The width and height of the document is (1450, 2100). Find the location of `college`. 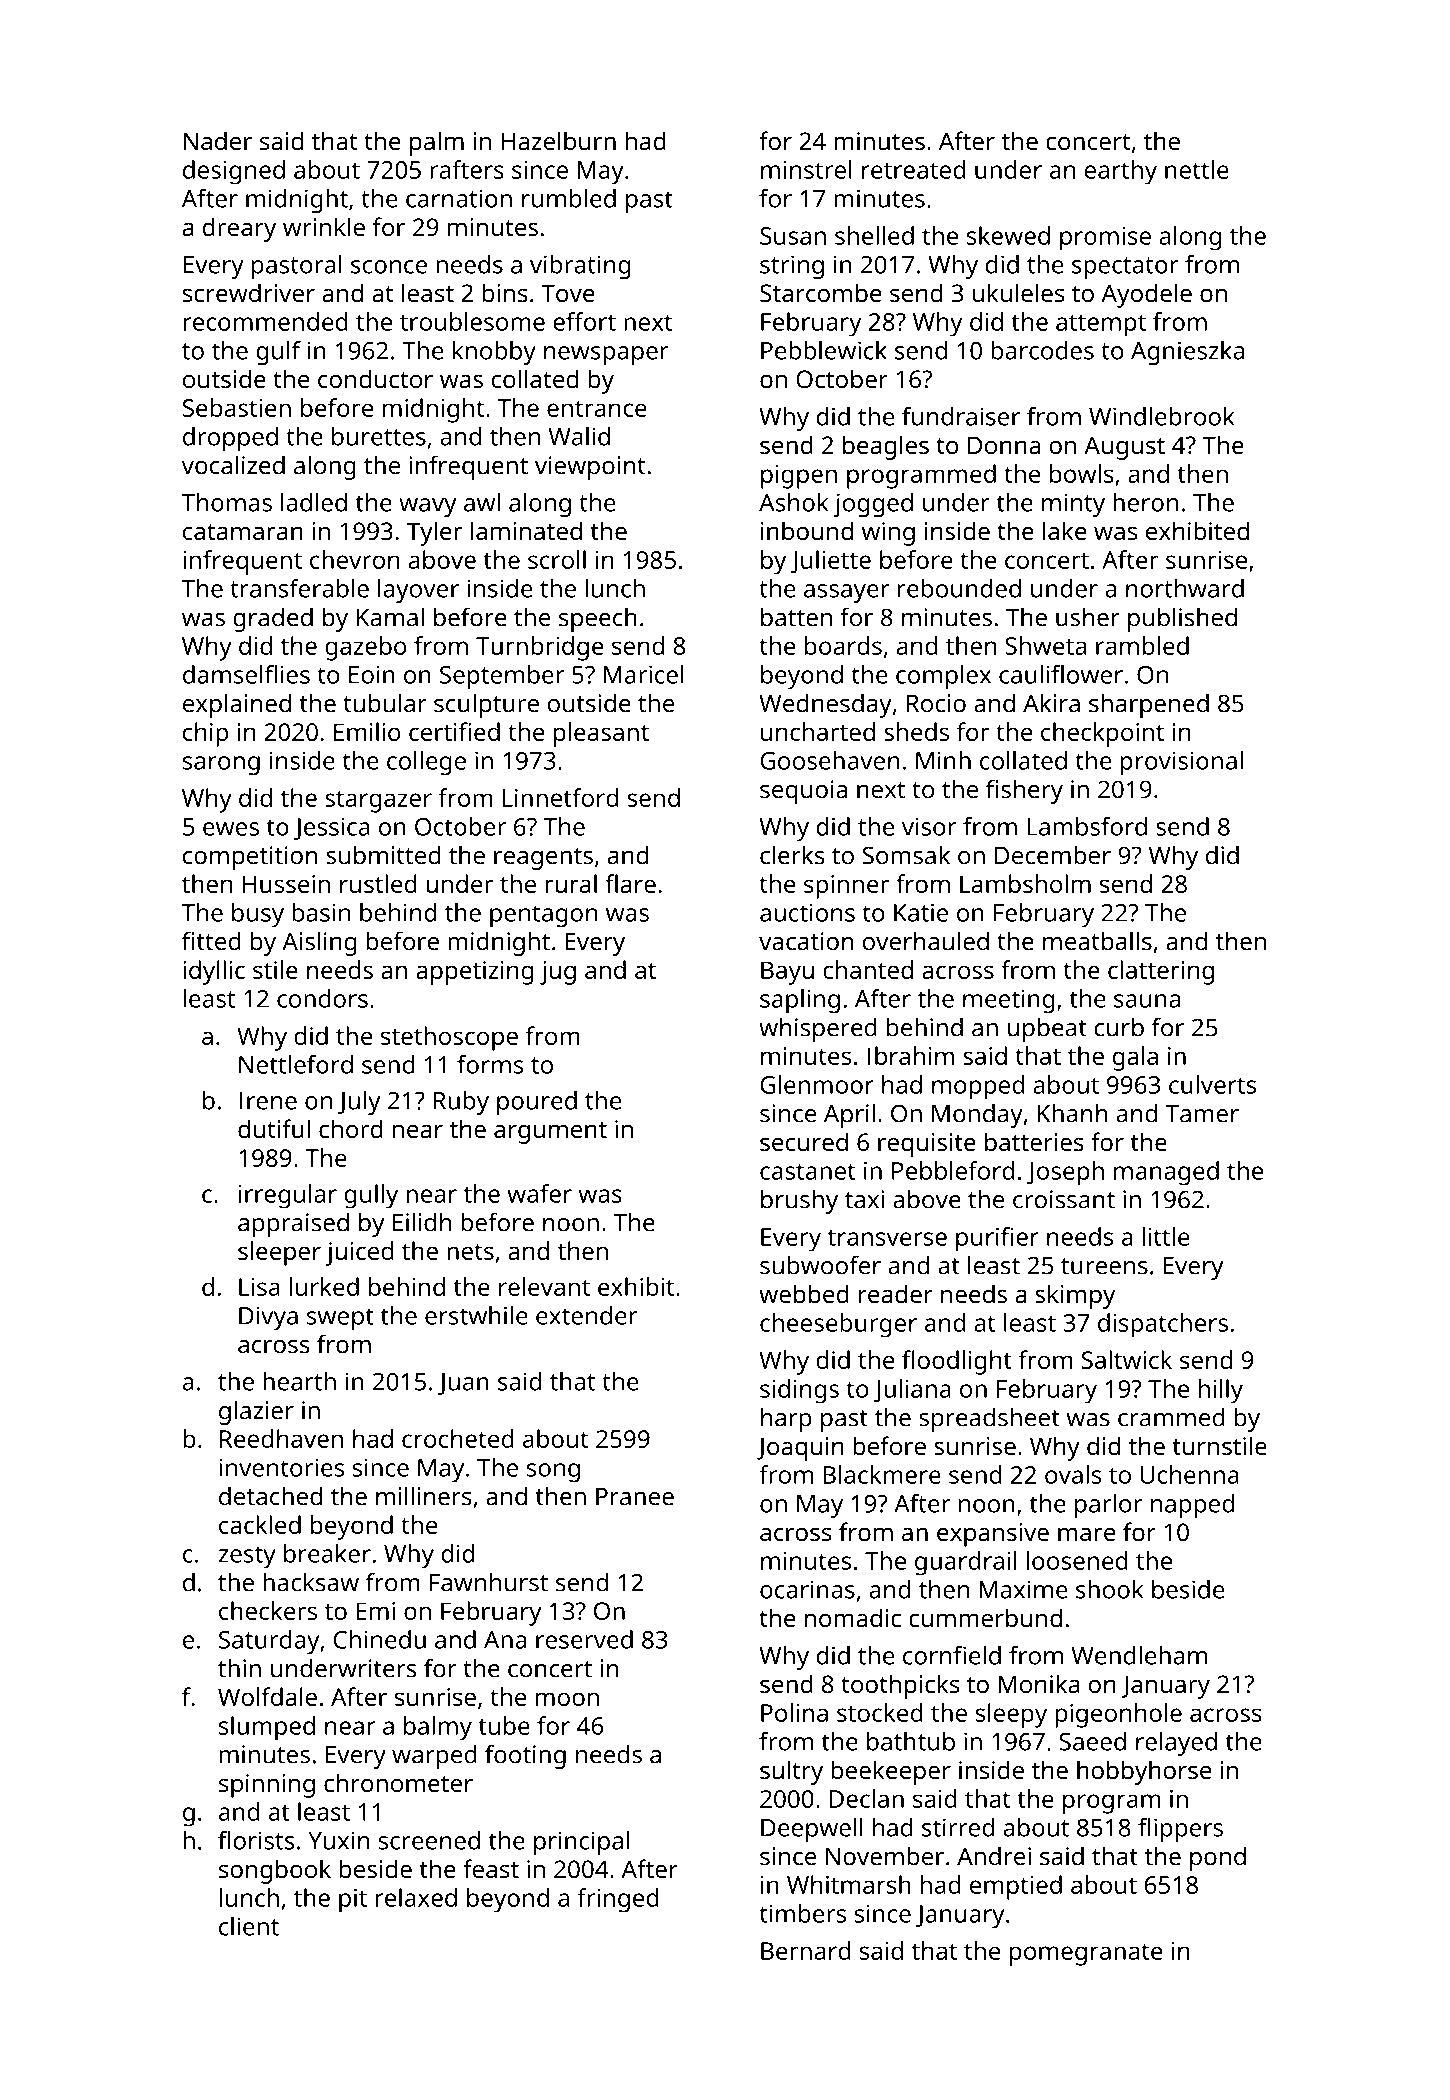

college is located at coordinates (426, 763).
